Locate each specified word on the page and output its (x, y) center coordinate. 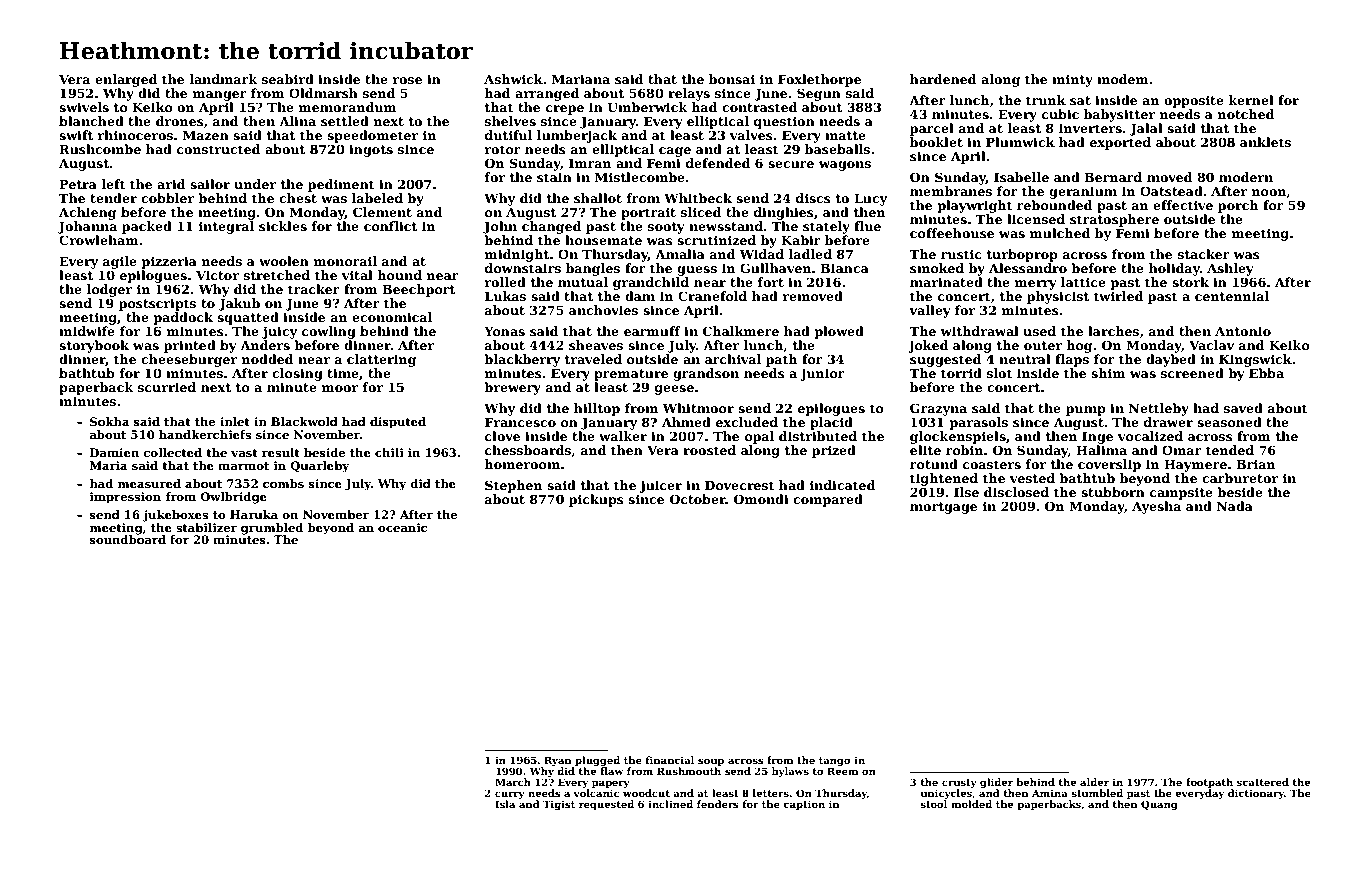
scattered (1263, 782)
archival (733, 359)
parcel (932, 129)
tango (835, 761)
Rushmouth (689, 771)
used (1039, 331)
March (513, 782)
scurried (167, 387)
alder (1094, 782)
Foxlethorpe (819, 80)
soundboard (128, 539)
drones (180, 121)
